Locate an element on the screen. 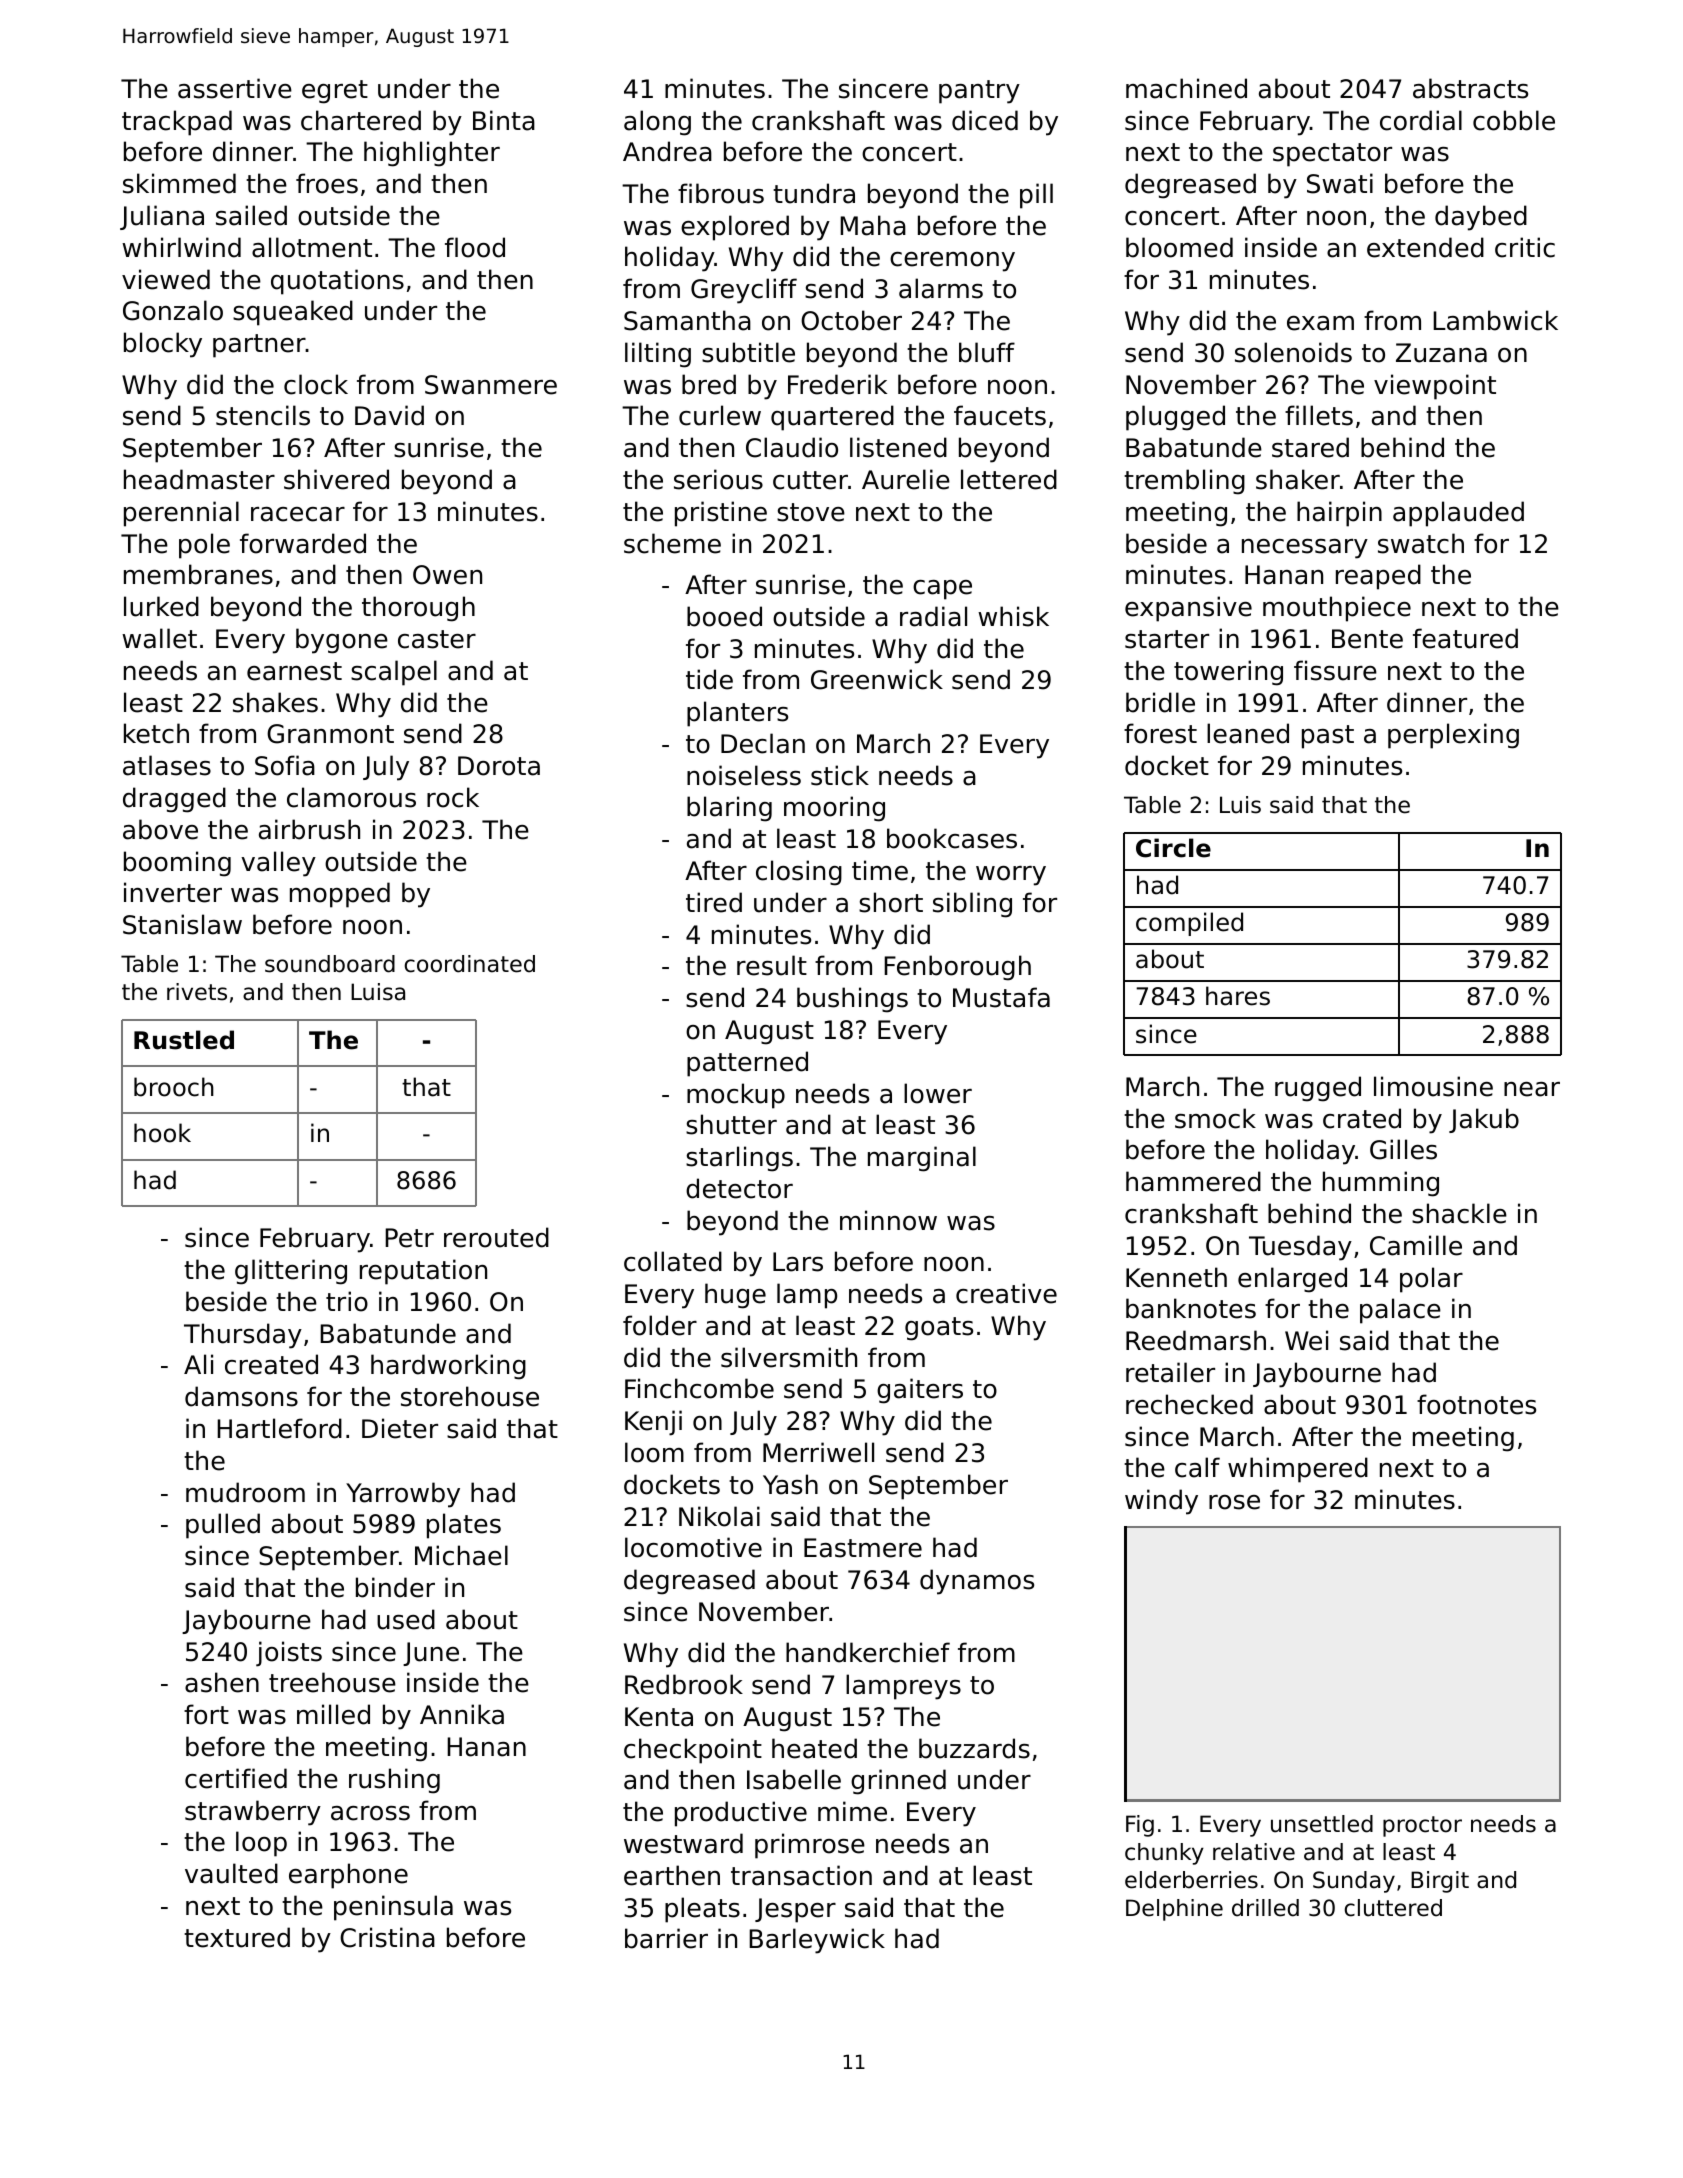 This screenshot has height=2178, width=1683. lower is located at coordinates (938, 1093).
